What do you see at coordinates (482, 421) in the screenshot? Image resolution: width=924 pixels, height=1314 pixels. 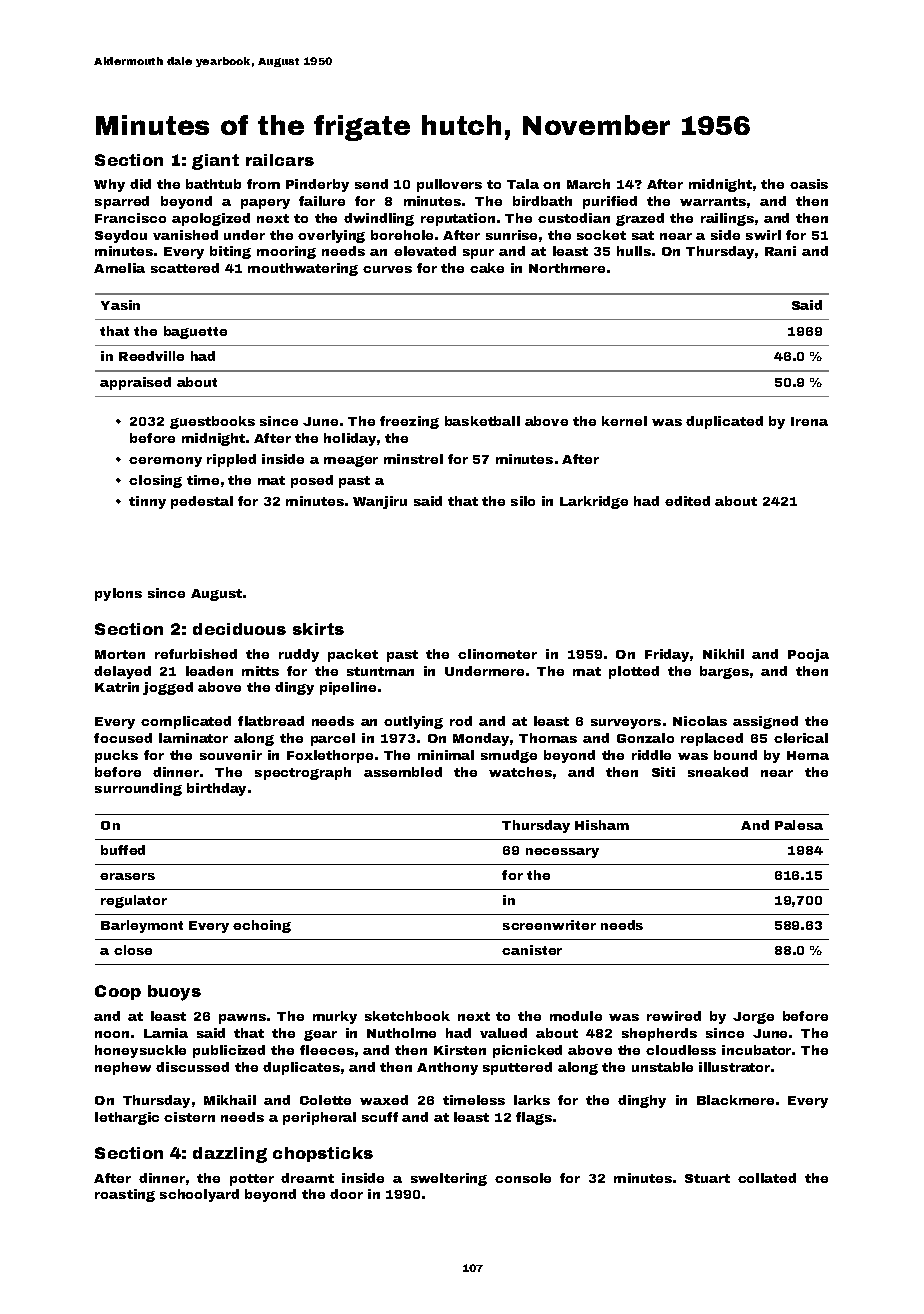 I see `basketball` at bounding box center [482, 421].
